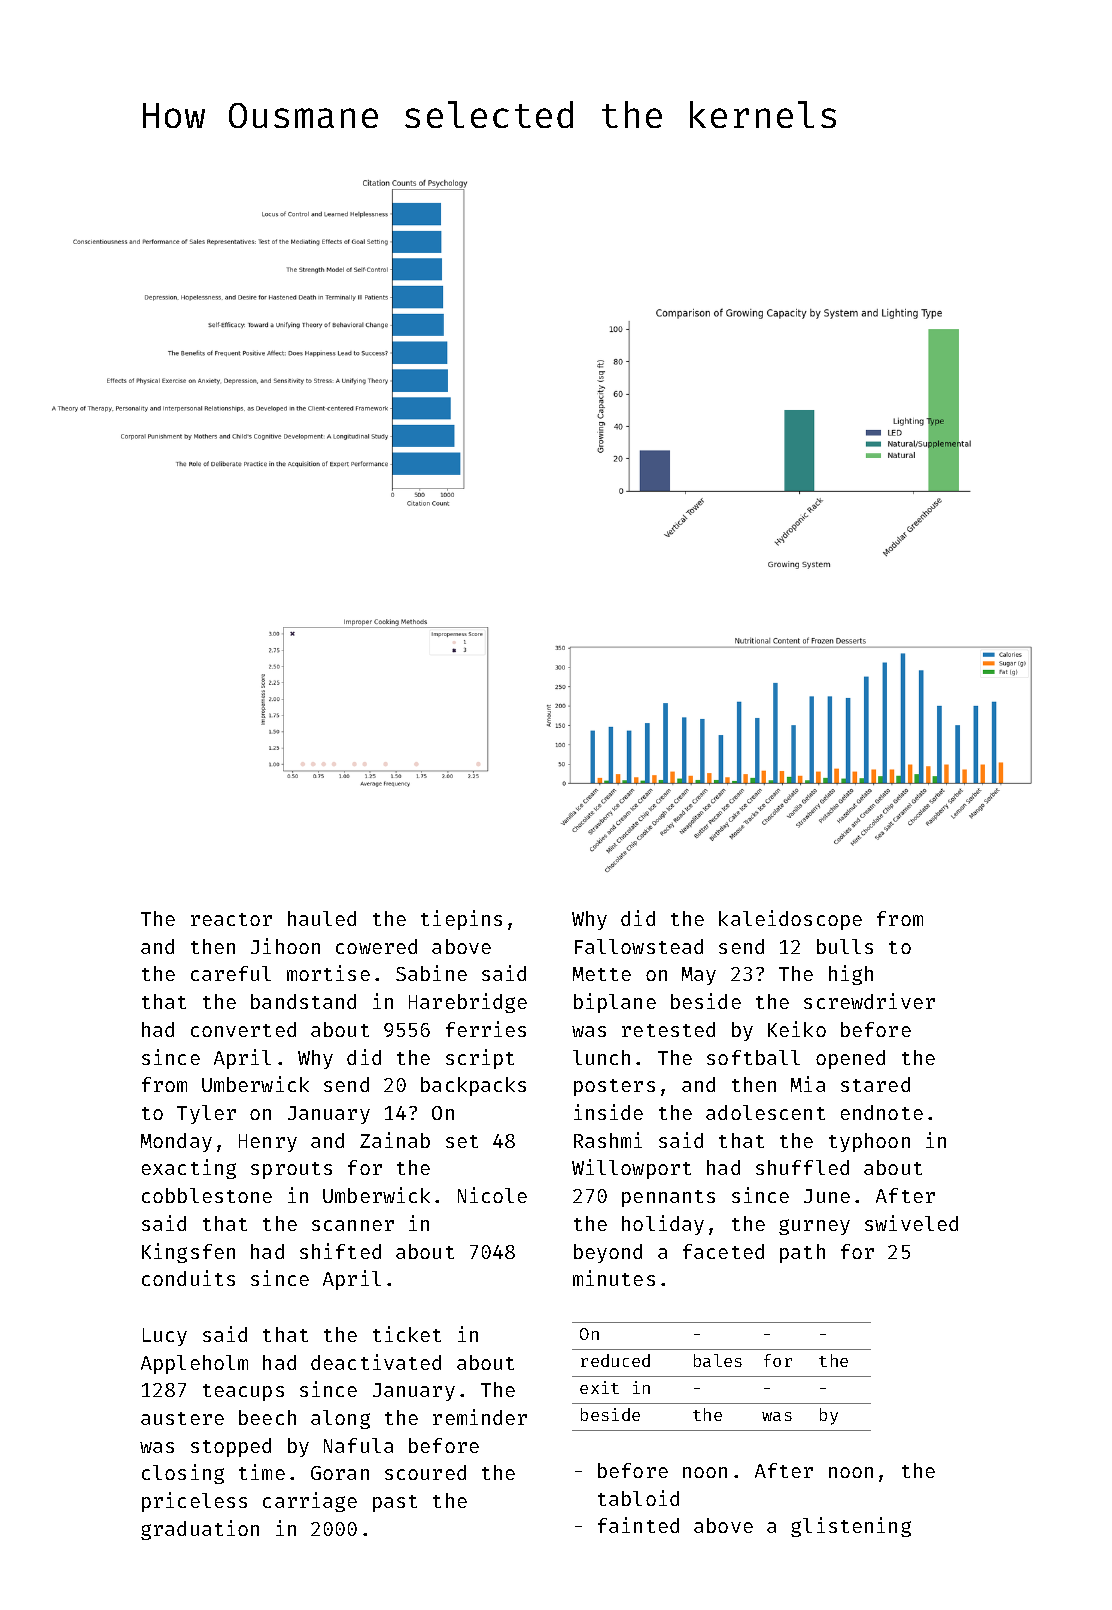  What do you see at coordinates (395, 1503) in the document?
I see `past` at bounding box center [395, 1503].
